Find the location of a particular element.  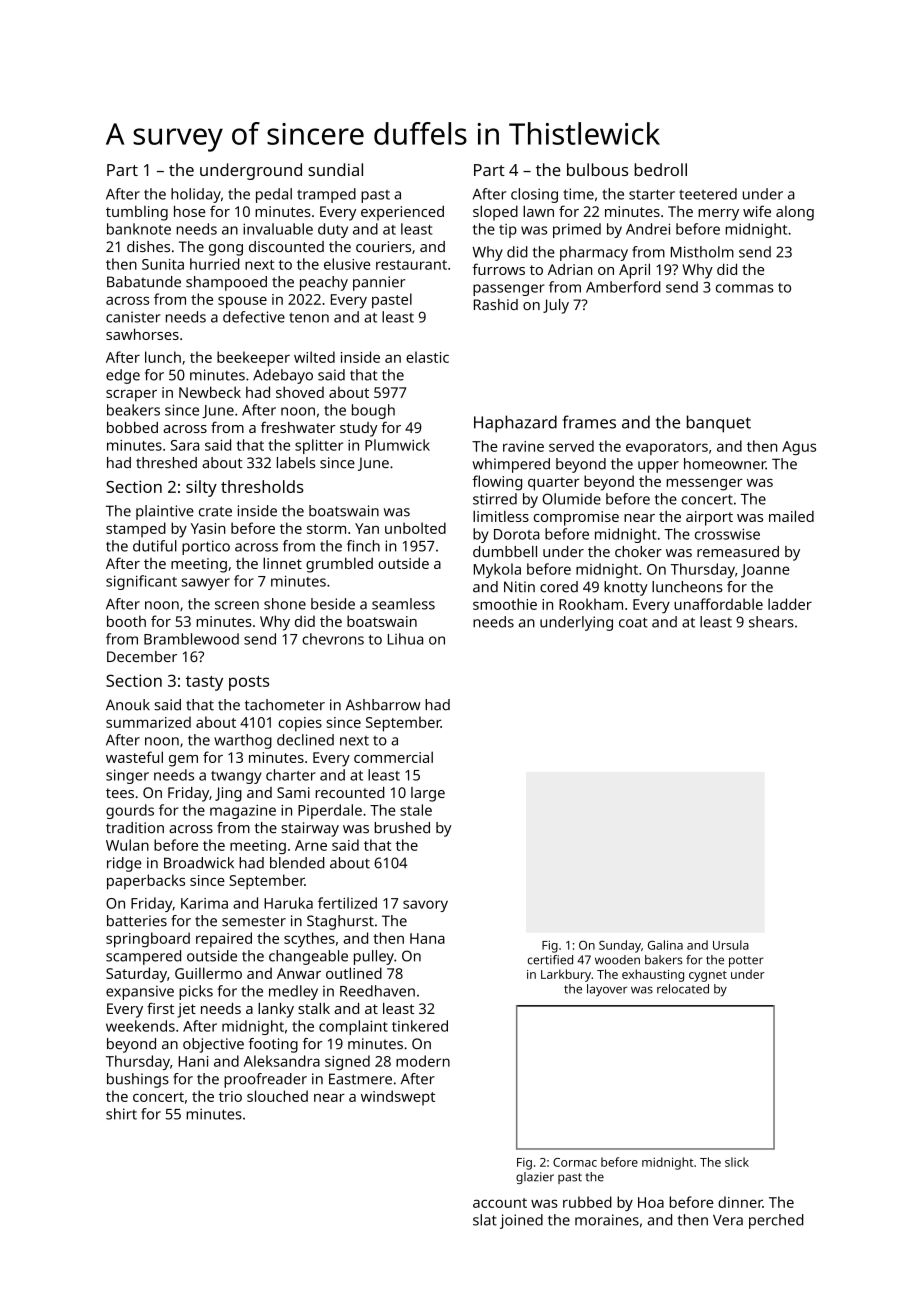

Haphazard is located at coordinates (515, 424).
